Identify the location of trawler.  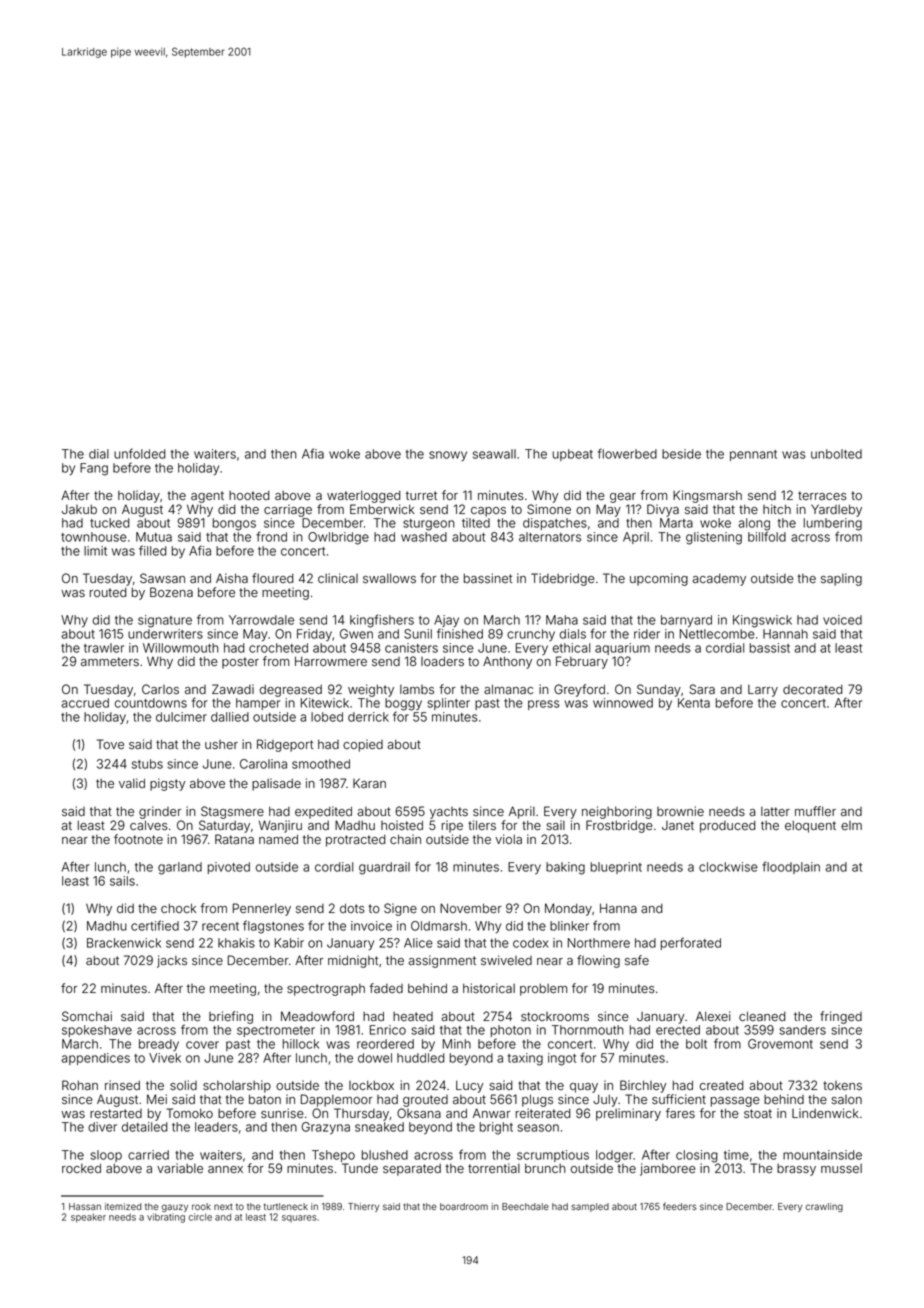
(104, 648).
